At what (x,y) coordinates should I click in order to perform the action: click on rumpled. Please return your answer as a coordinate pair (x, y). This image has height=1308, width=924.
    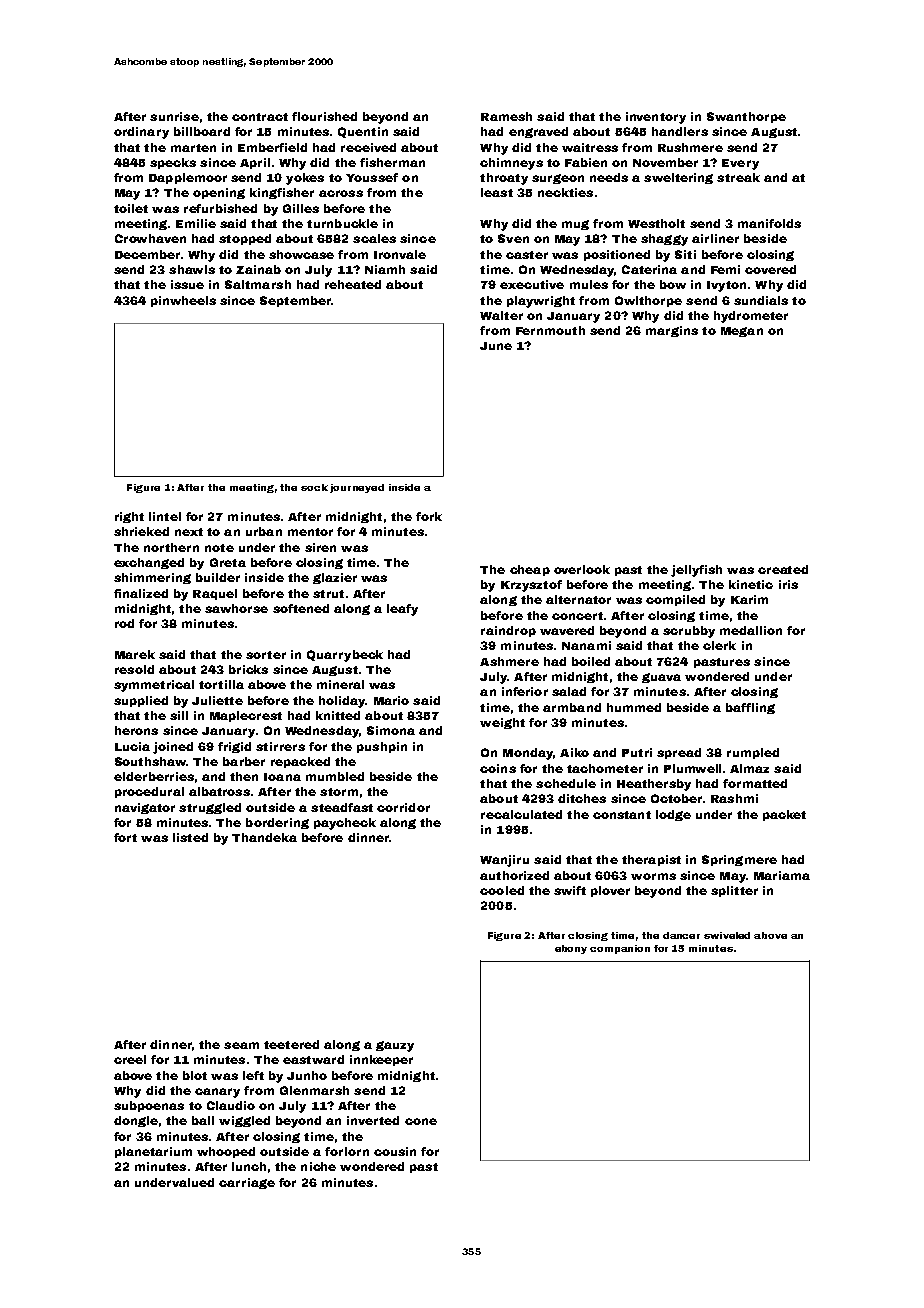
    Looking at the image, I should click on (753, 753).
